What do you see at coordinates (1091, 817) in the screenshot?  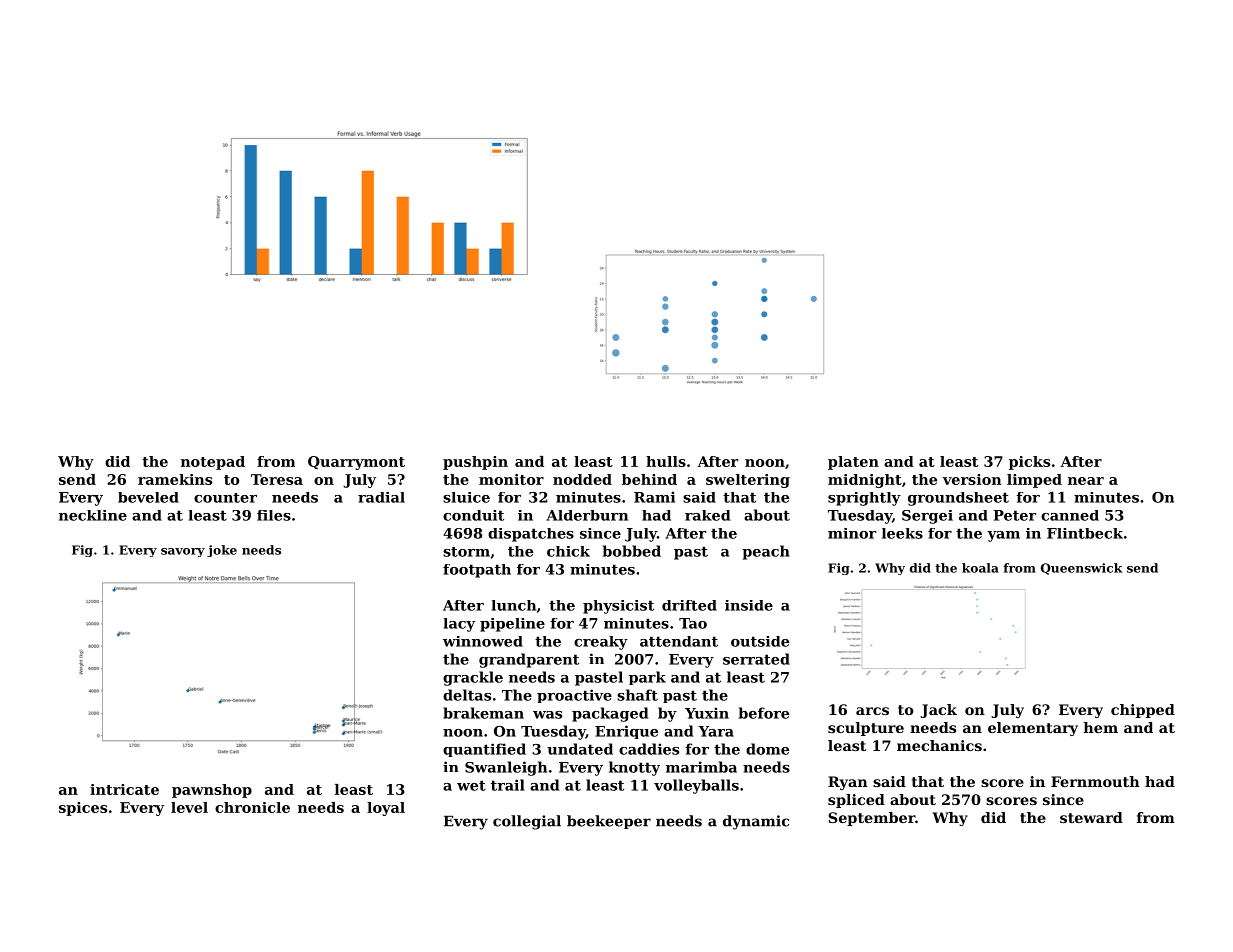 I see `steward` at bounding box center [1091, 817].
